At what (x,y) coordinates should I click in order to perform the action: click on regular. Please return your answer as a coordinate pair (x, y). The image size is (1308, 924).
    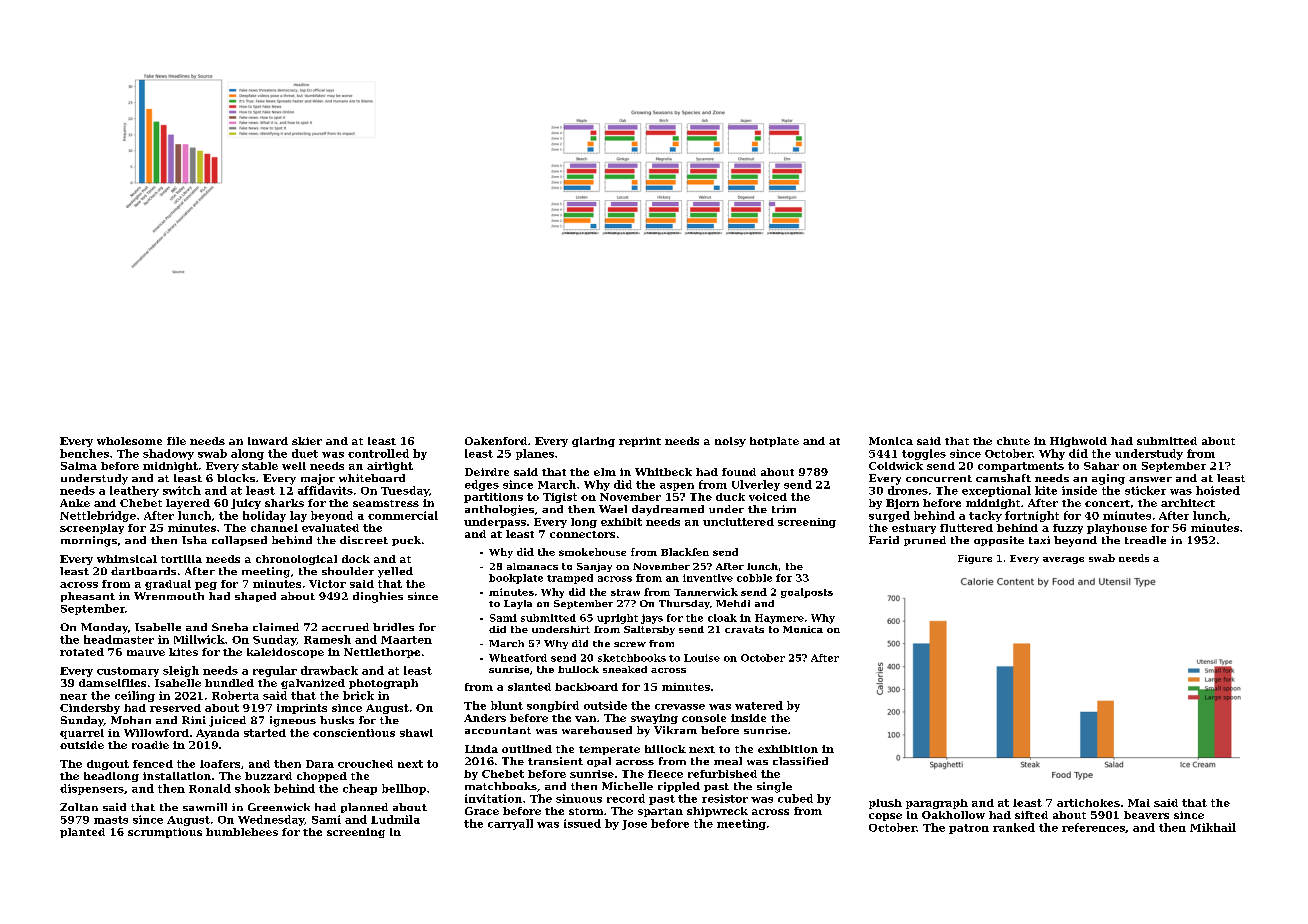
    Looking at the image, I should click on (275, 671).
